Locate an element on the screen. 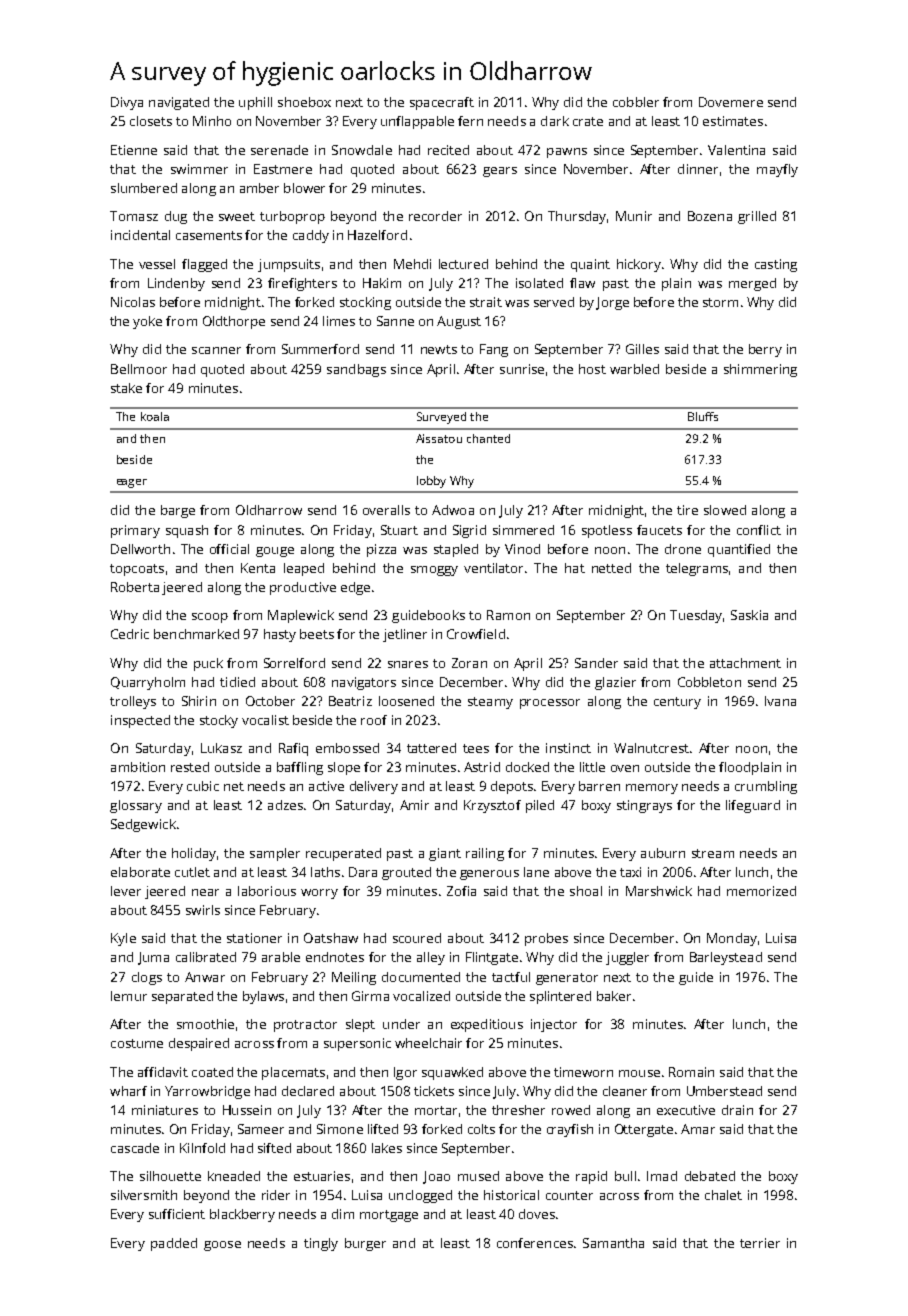 This screenshot has width=908, height=1316. lemur is located at coordinates (129, 996).
